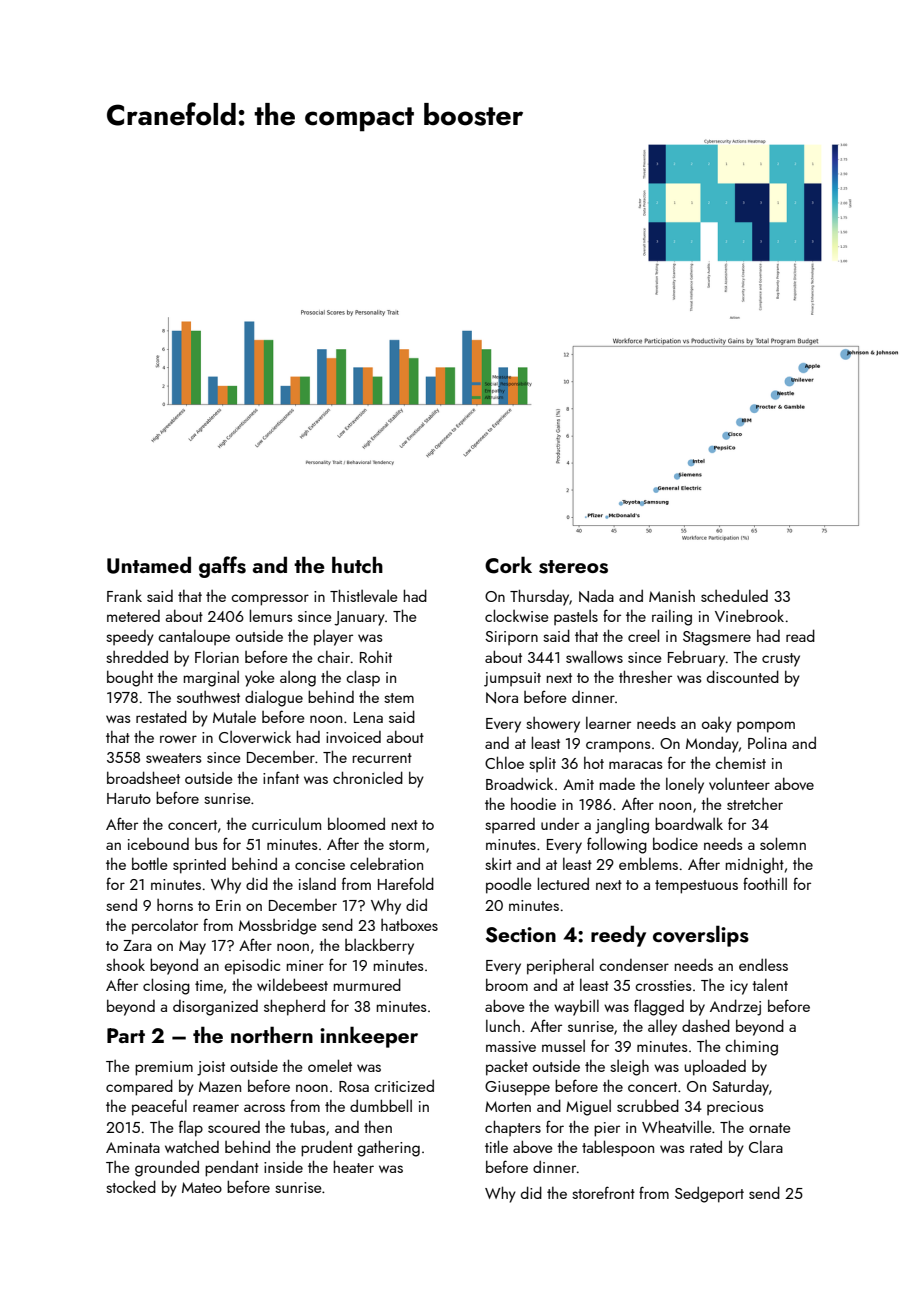 This screenshot has height=1314, width=924. Describe the element at coordinates (166, 986) in the screenshot. I see `closing` at that location.
